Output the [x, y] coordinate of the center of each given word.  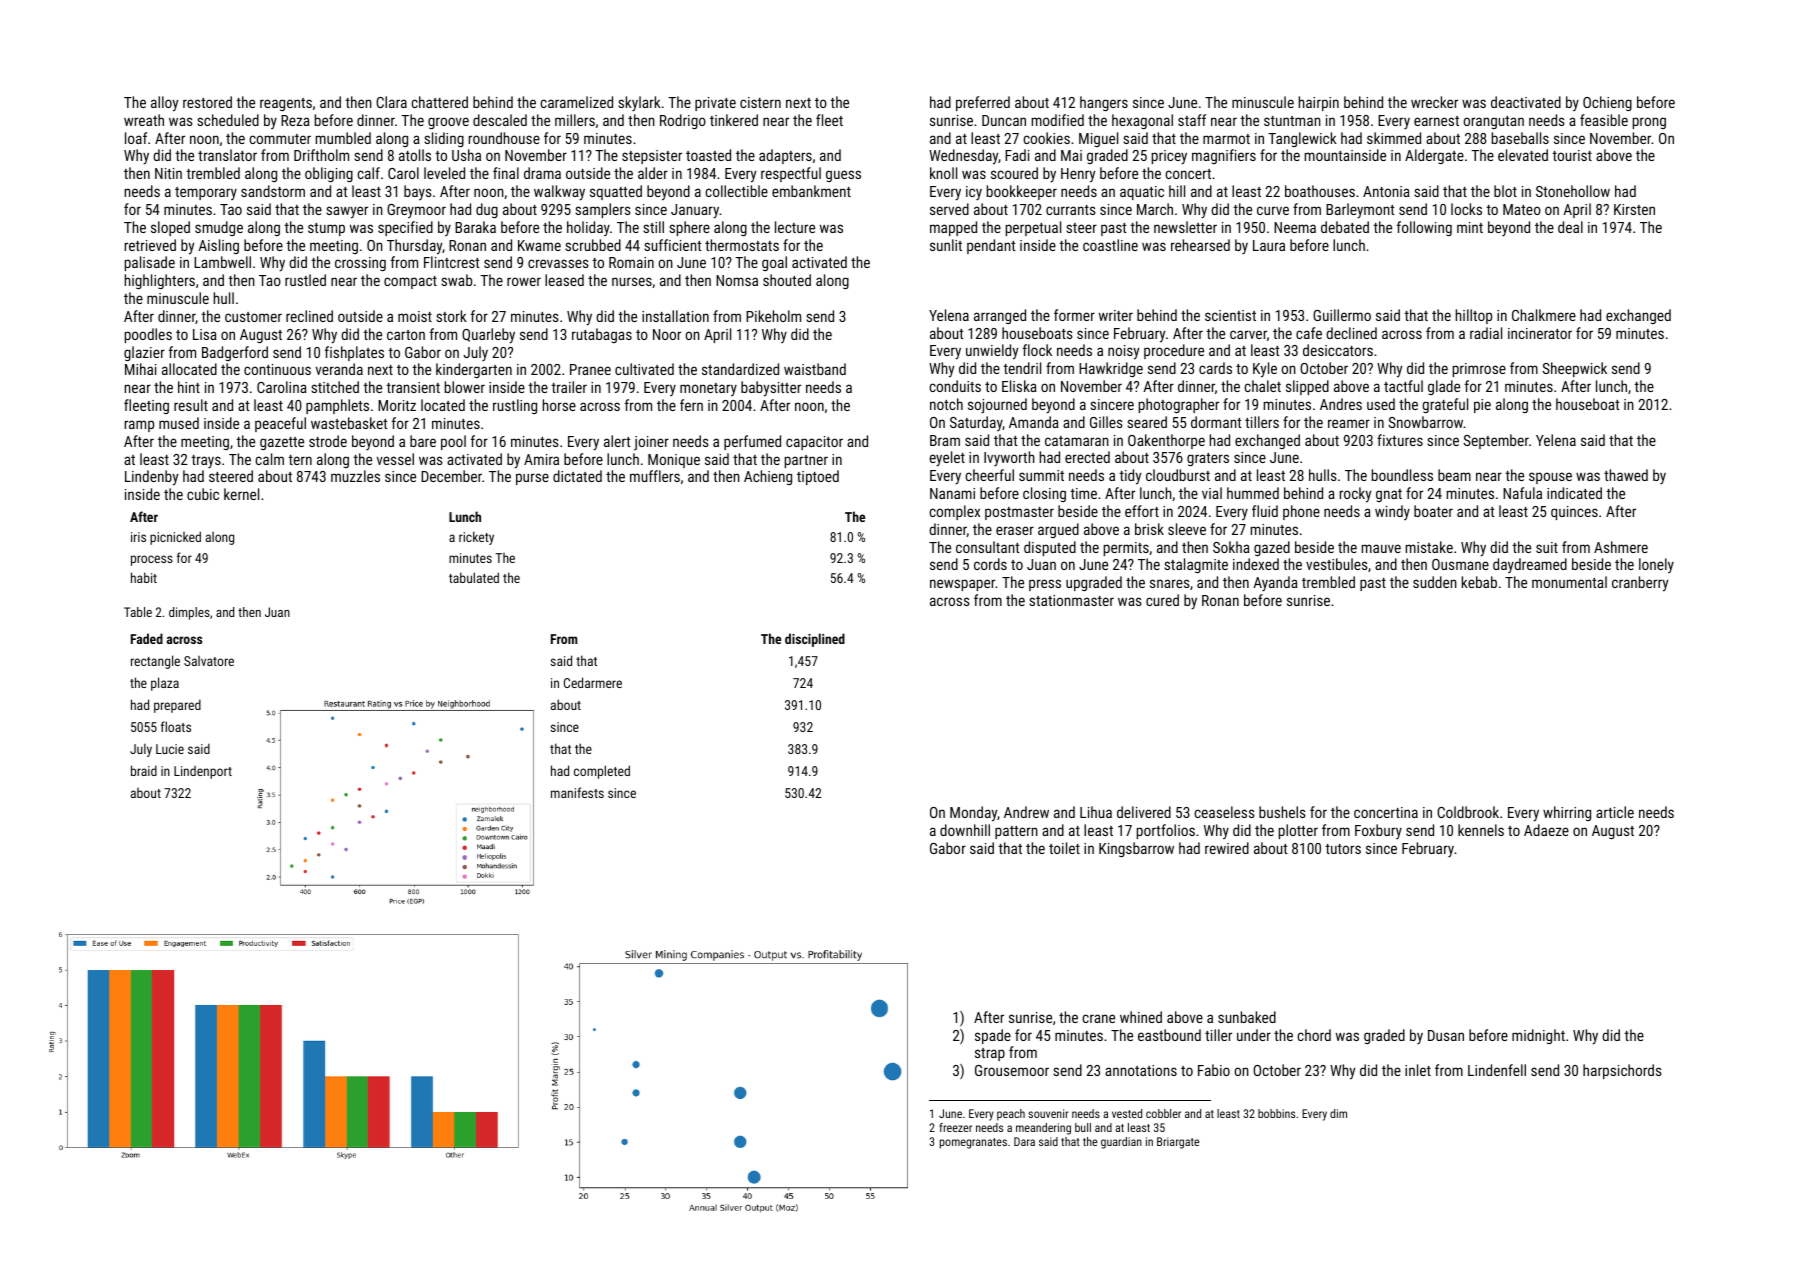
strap [990, 1054]
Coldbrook [1468, 812]
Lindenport [203, 772]
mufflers [655, 476]
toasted [708, 155]
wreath [144, 120]
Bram [945, 440]
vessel [395, 459]
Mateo [1522, 209]
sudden [1435, 582]
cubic [203, 494]
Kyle [1265, 370]
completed [602, 772]
